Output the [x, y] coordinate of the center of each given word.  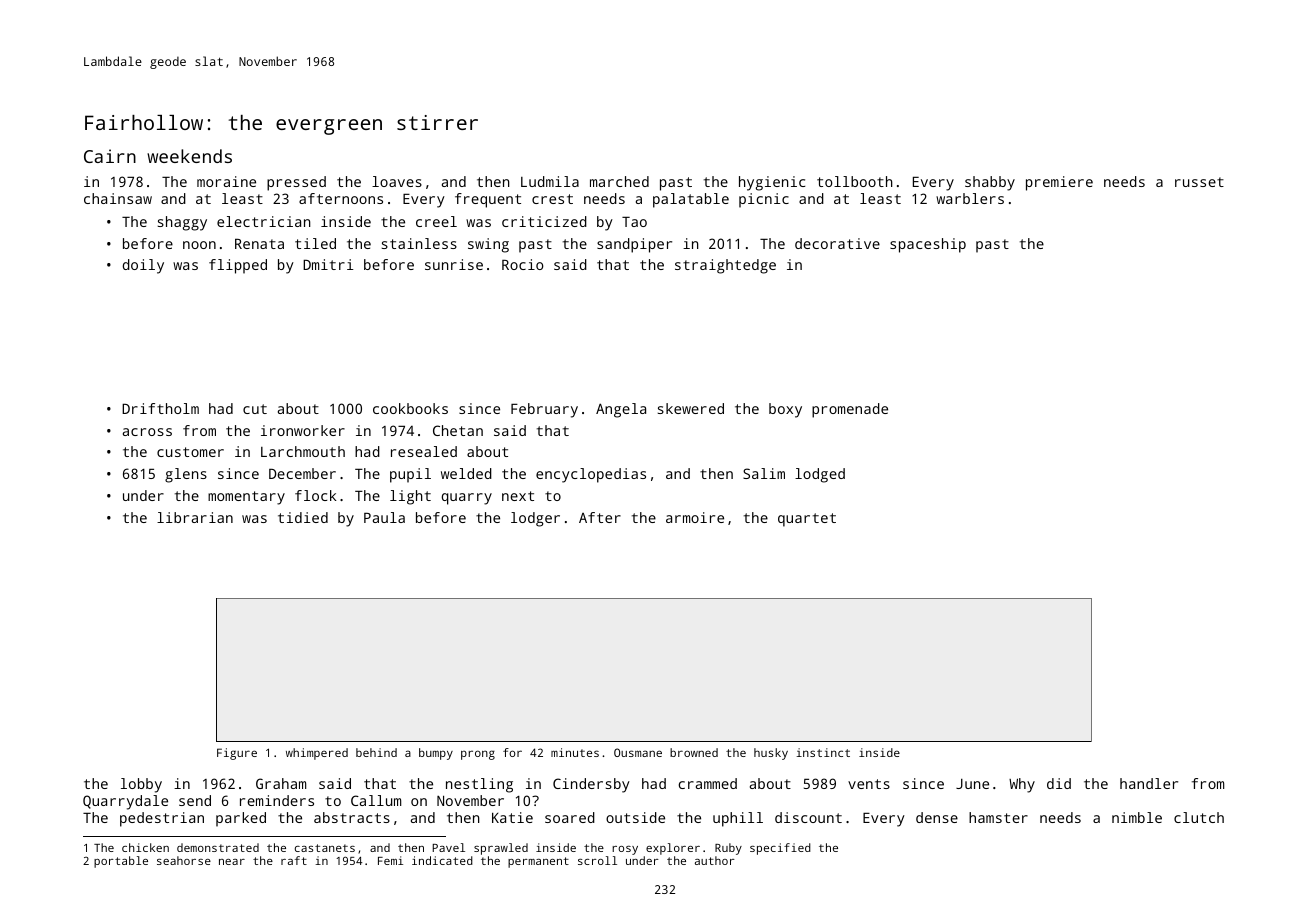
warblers [970, 198]
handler [1149, 783]
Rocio [523, 264]
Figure [237, 754]
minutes [575, 752]
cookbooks [410, 408]
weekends [189, 156]
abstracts [352, 817]
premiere [1059, 183]
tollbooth [855, 181]
